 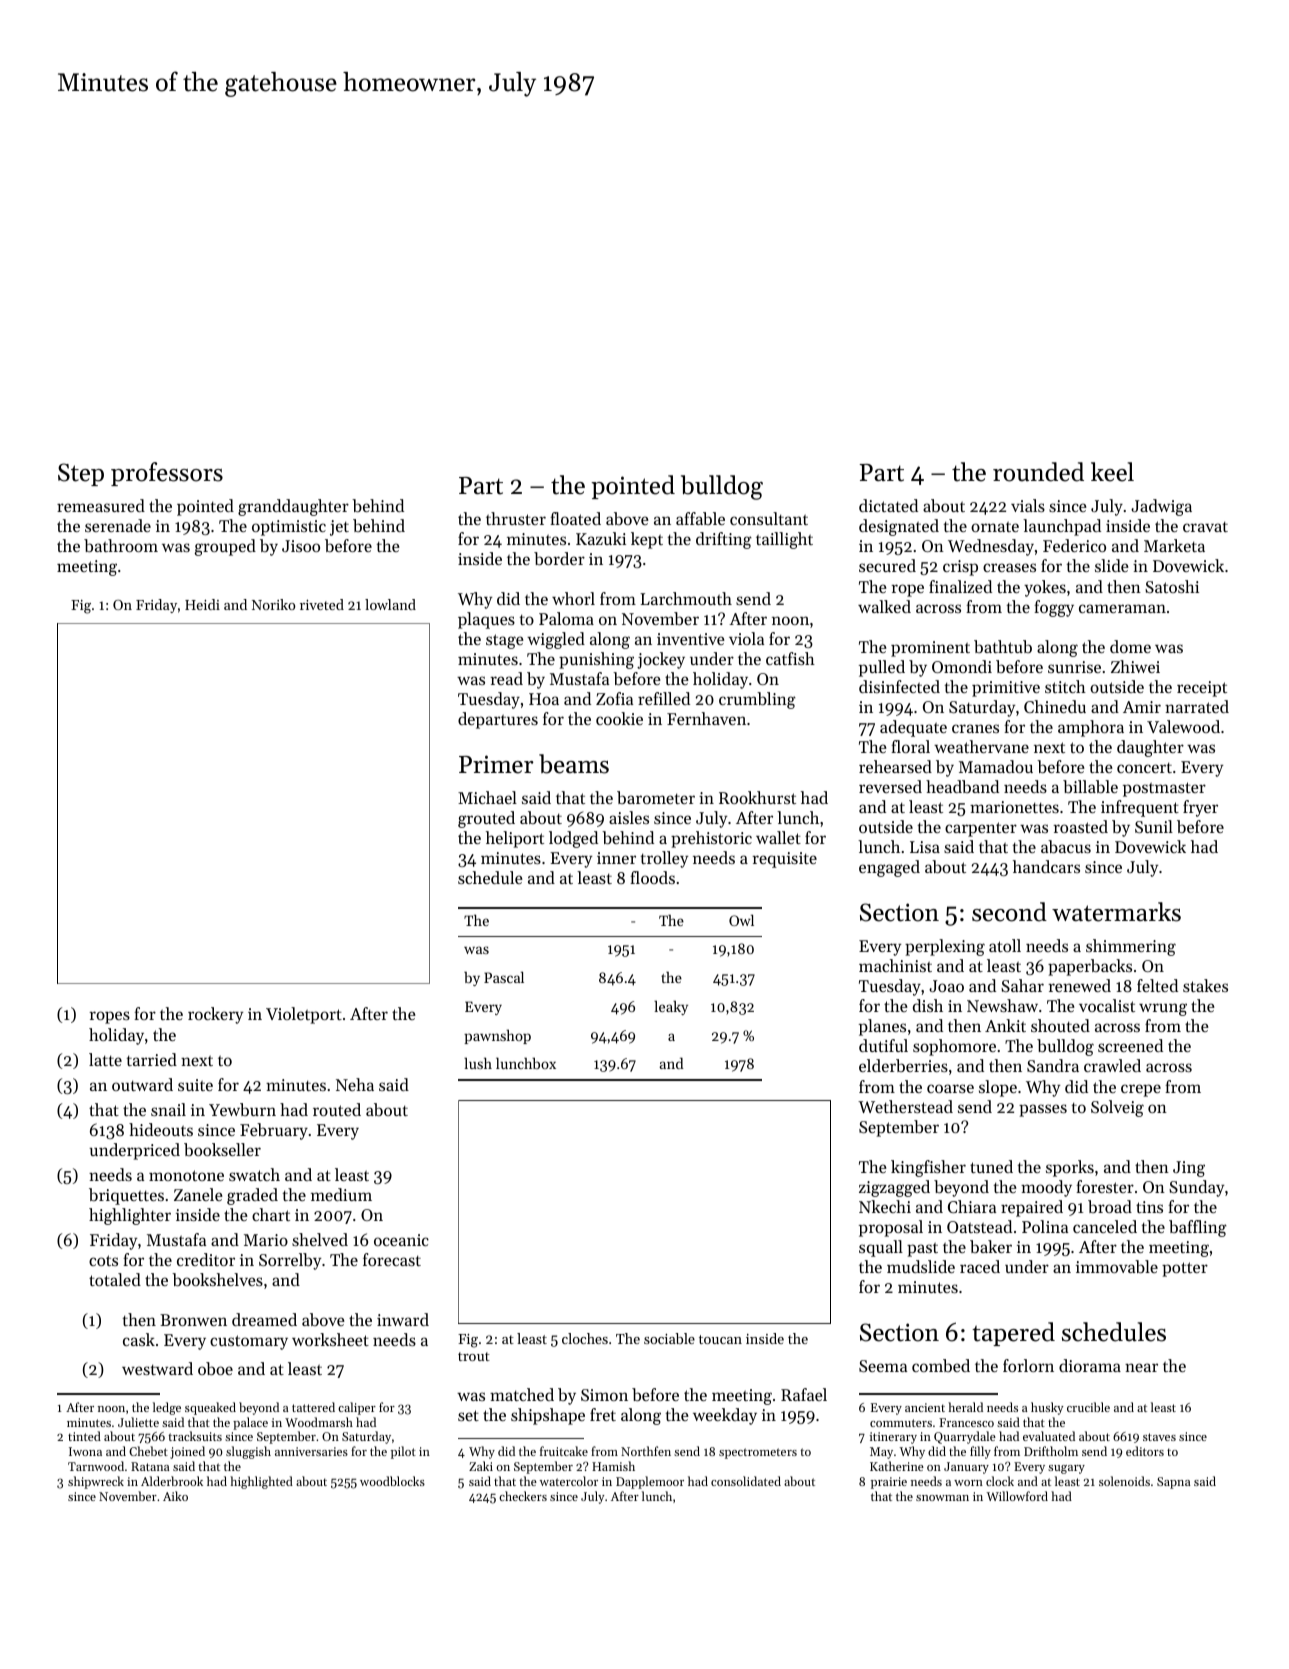 What do you see at coordinates (167, 474) in the screenshot?
I see `professors` at bounding box center [167, 474].
